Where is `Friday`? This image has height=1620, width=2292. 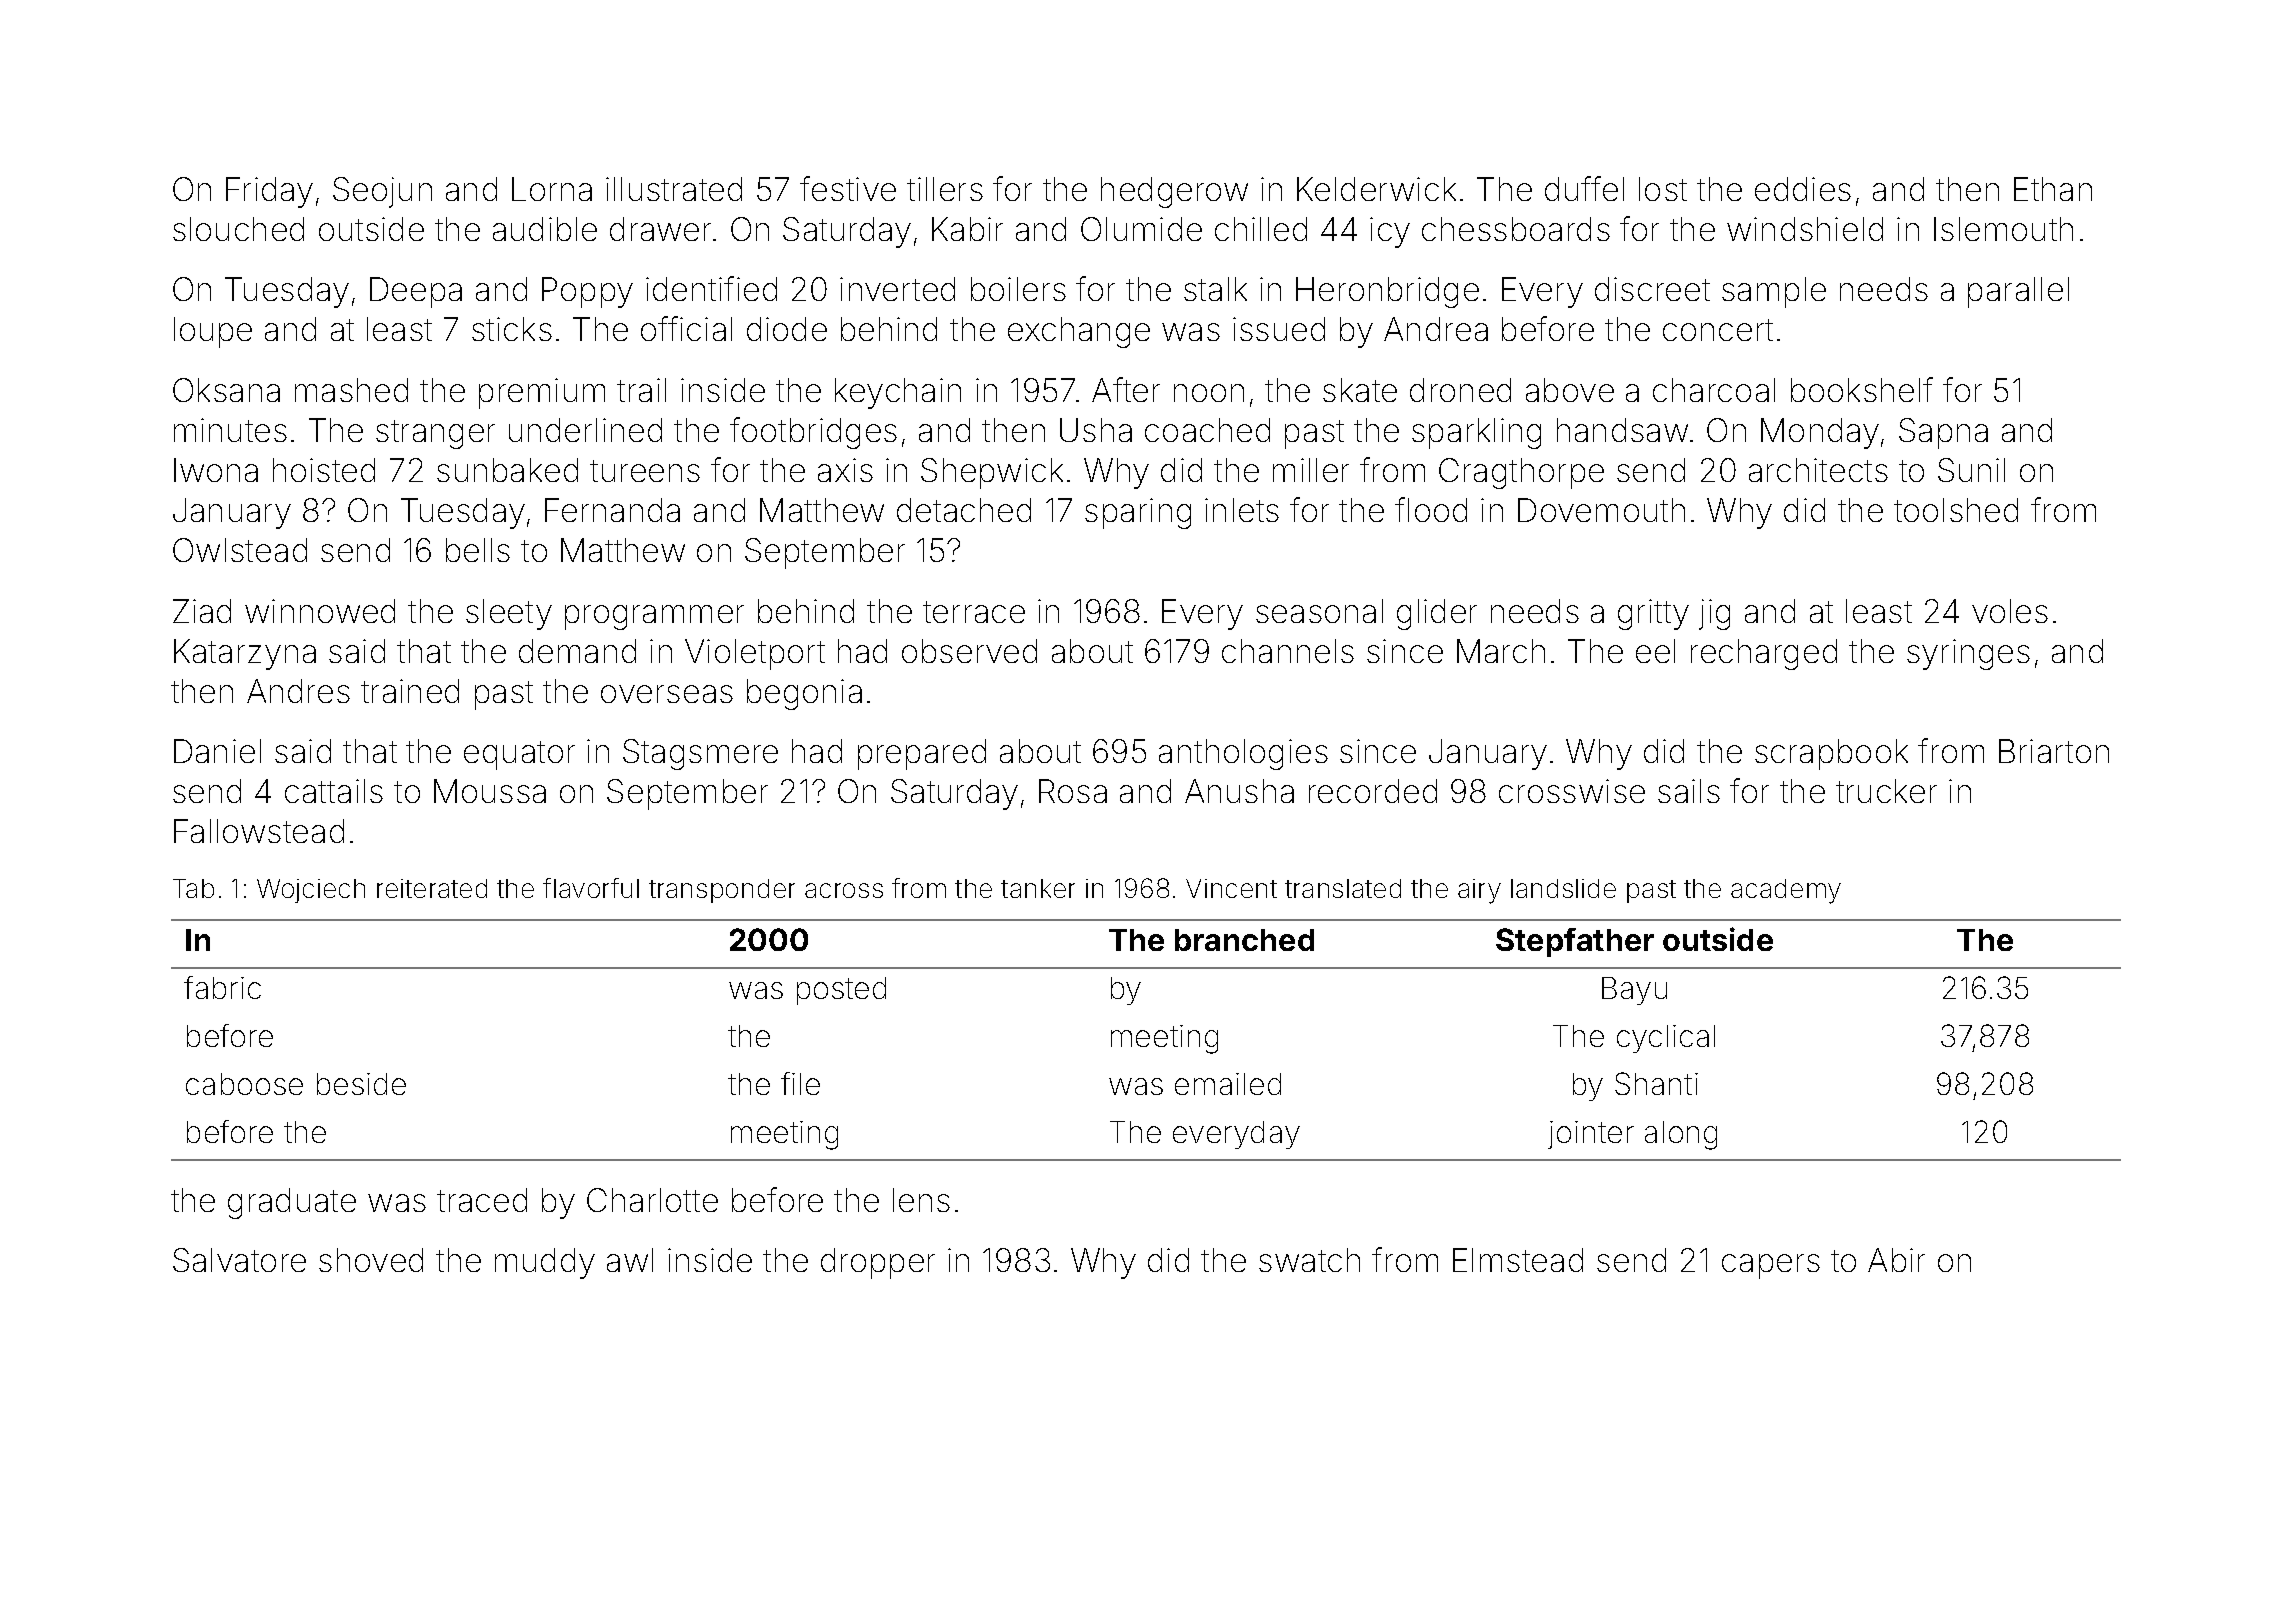 Friday is located at coordinates (269, 192).
